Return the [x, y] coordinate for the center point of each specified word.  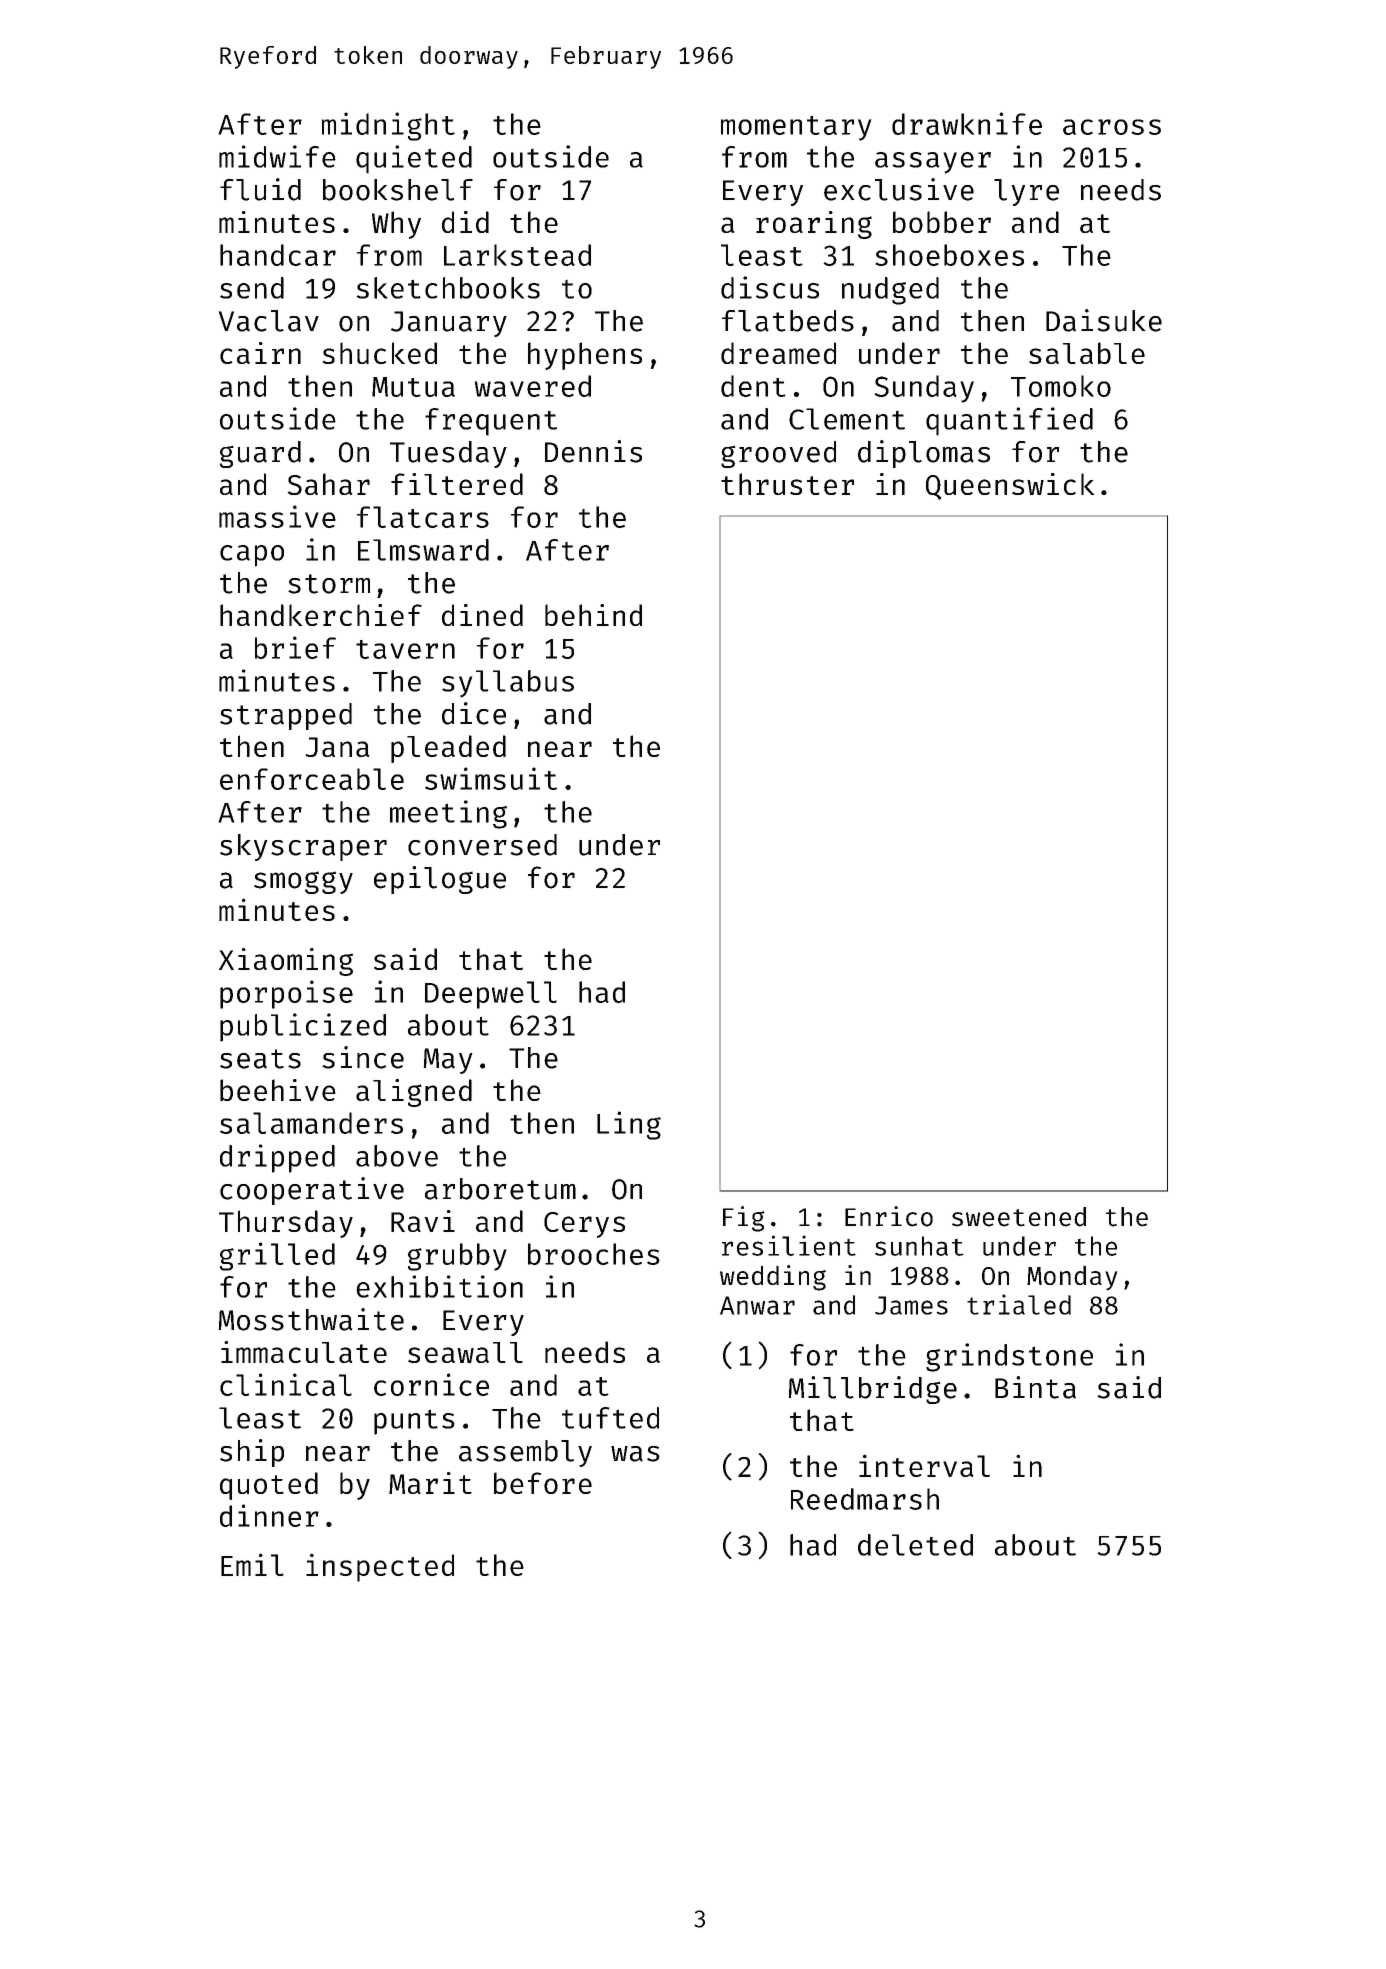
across [1112, 127]
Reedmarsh [865, 1499]
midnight [388, 126]
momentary [796, 128]
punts [414, 1422]
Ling [629, 1125]
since [363, 1057]
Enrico [889, 1216]
